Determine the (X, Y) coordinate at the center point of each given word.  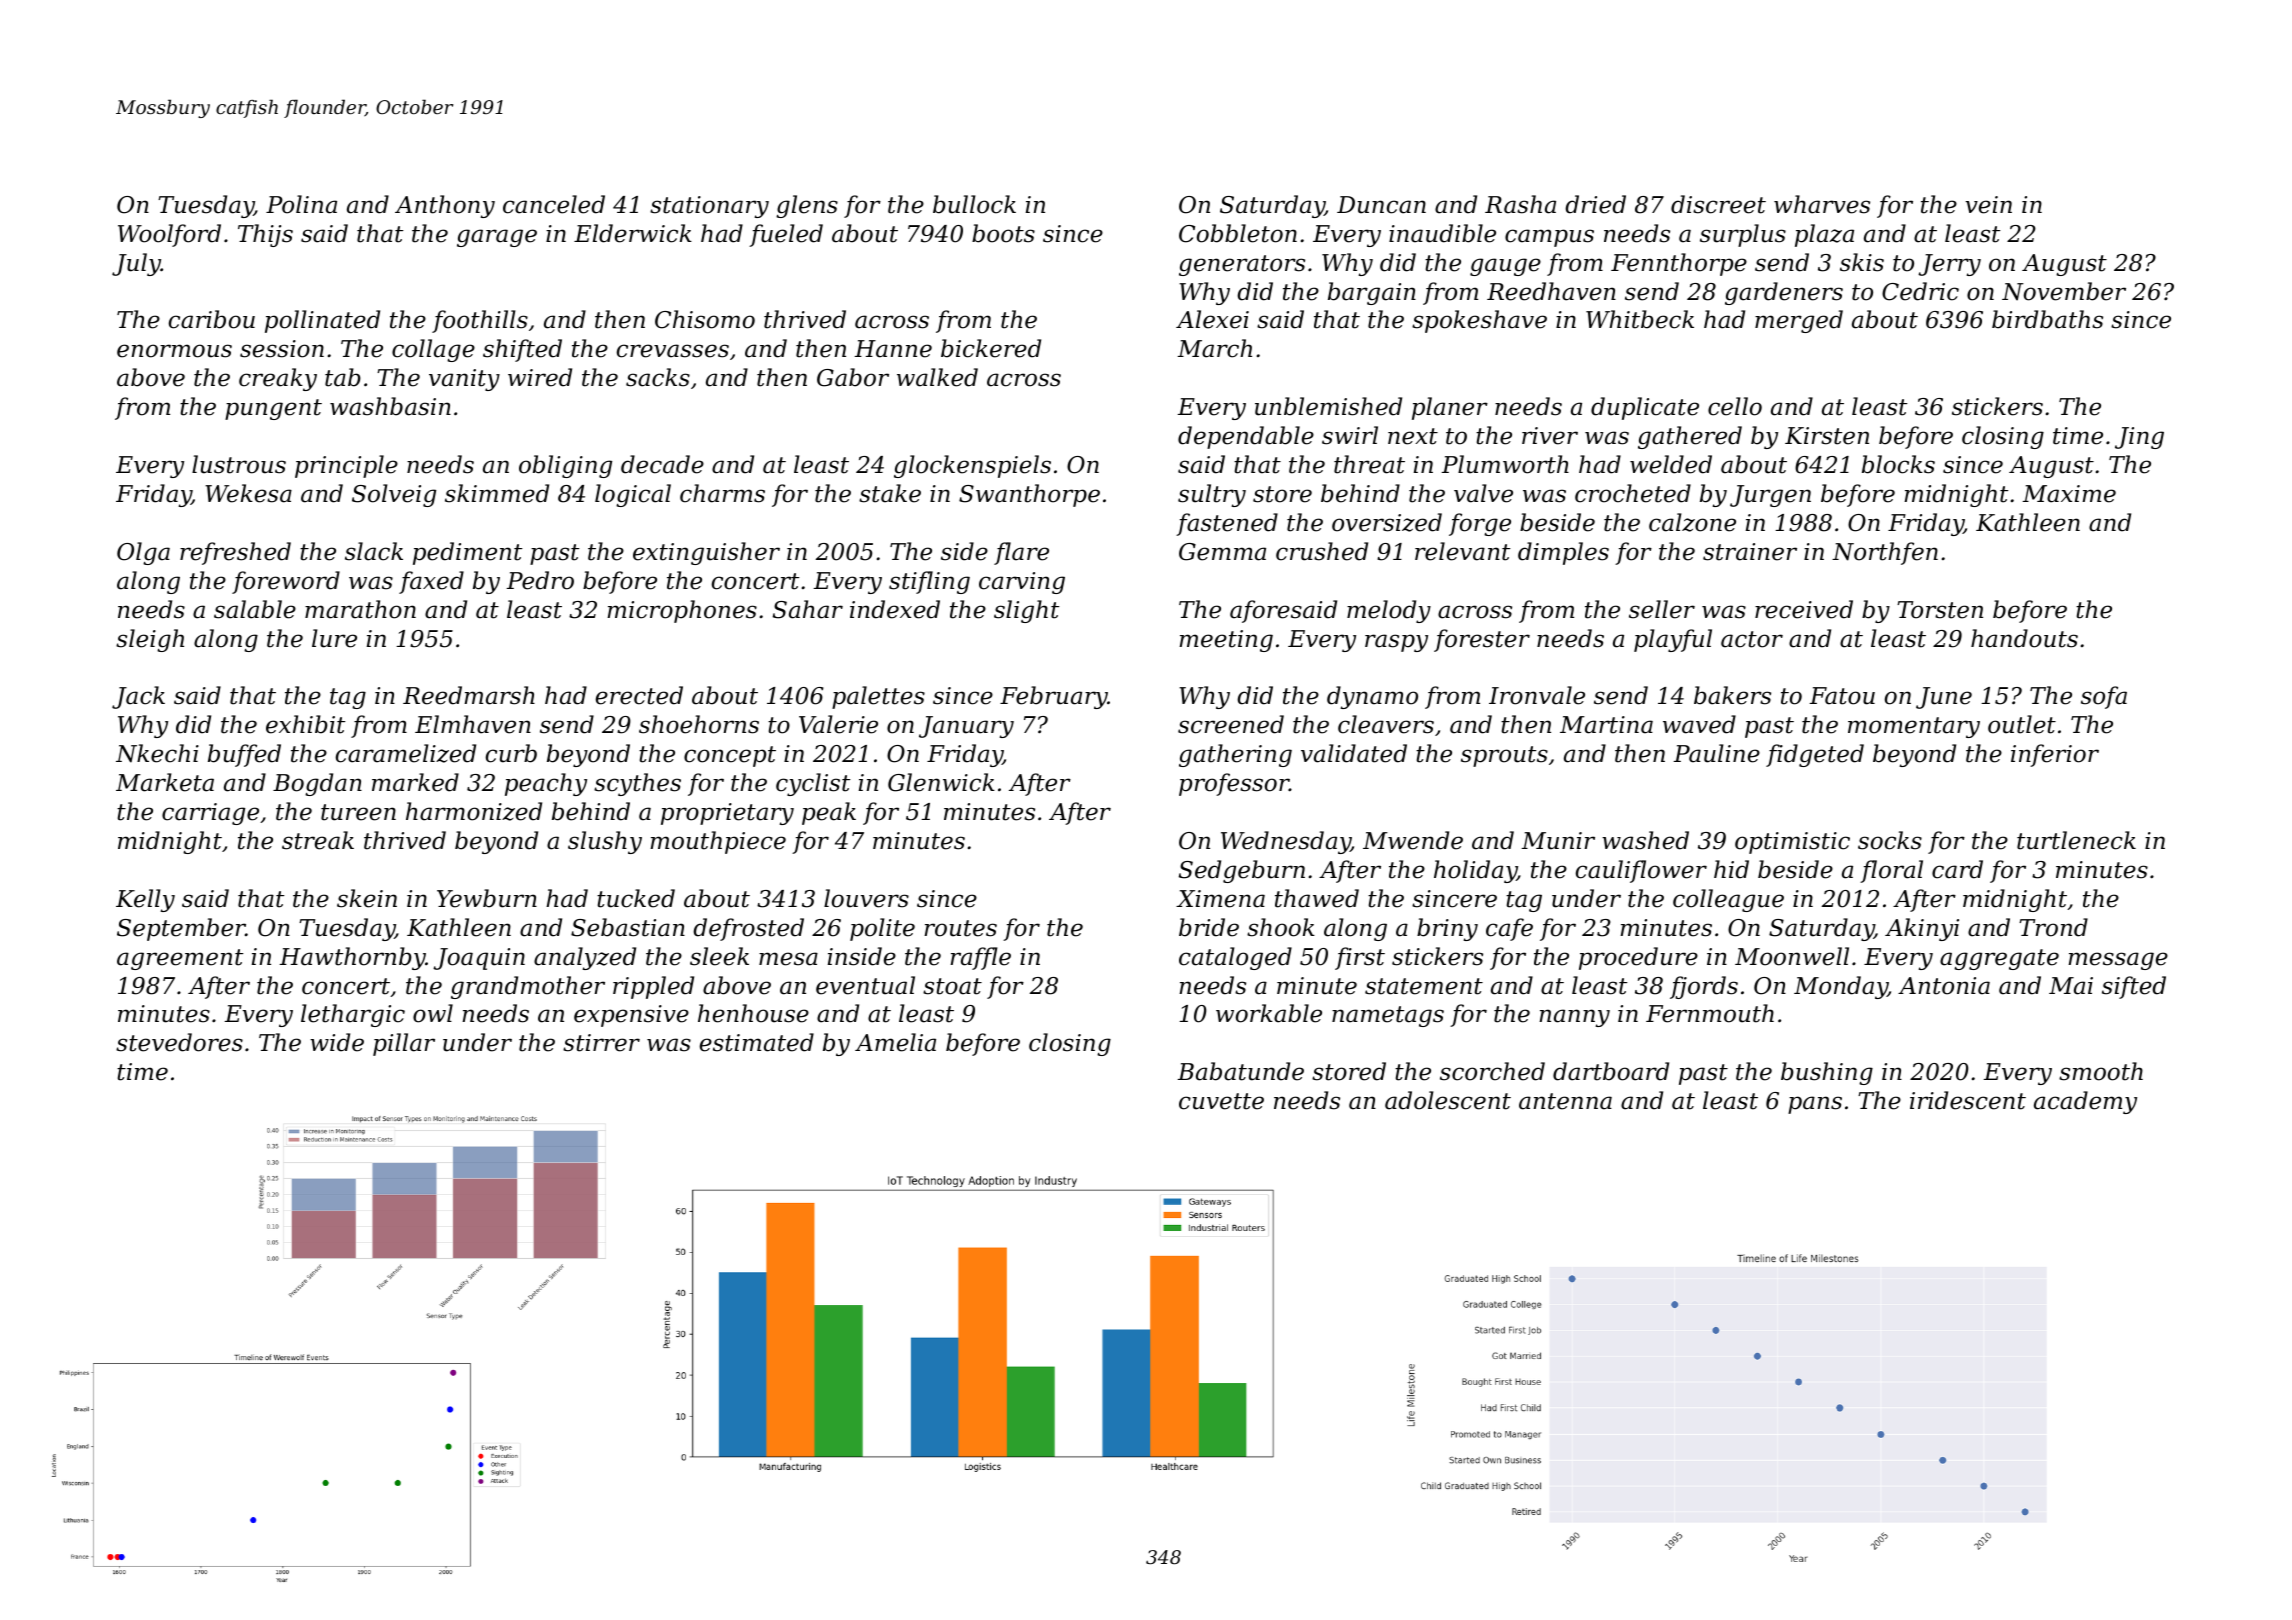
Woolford (169, 235)
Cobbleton (1238, 233)
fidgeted (1815, 755)
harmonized (474, 811)
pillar (404, 1044)
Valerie (838, 724)
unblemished (1328, 406)
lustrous (239, 464)
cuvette (1221, 1101)
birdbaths (2047, 319)
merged (1799, 321)
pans (1815, 1105)
